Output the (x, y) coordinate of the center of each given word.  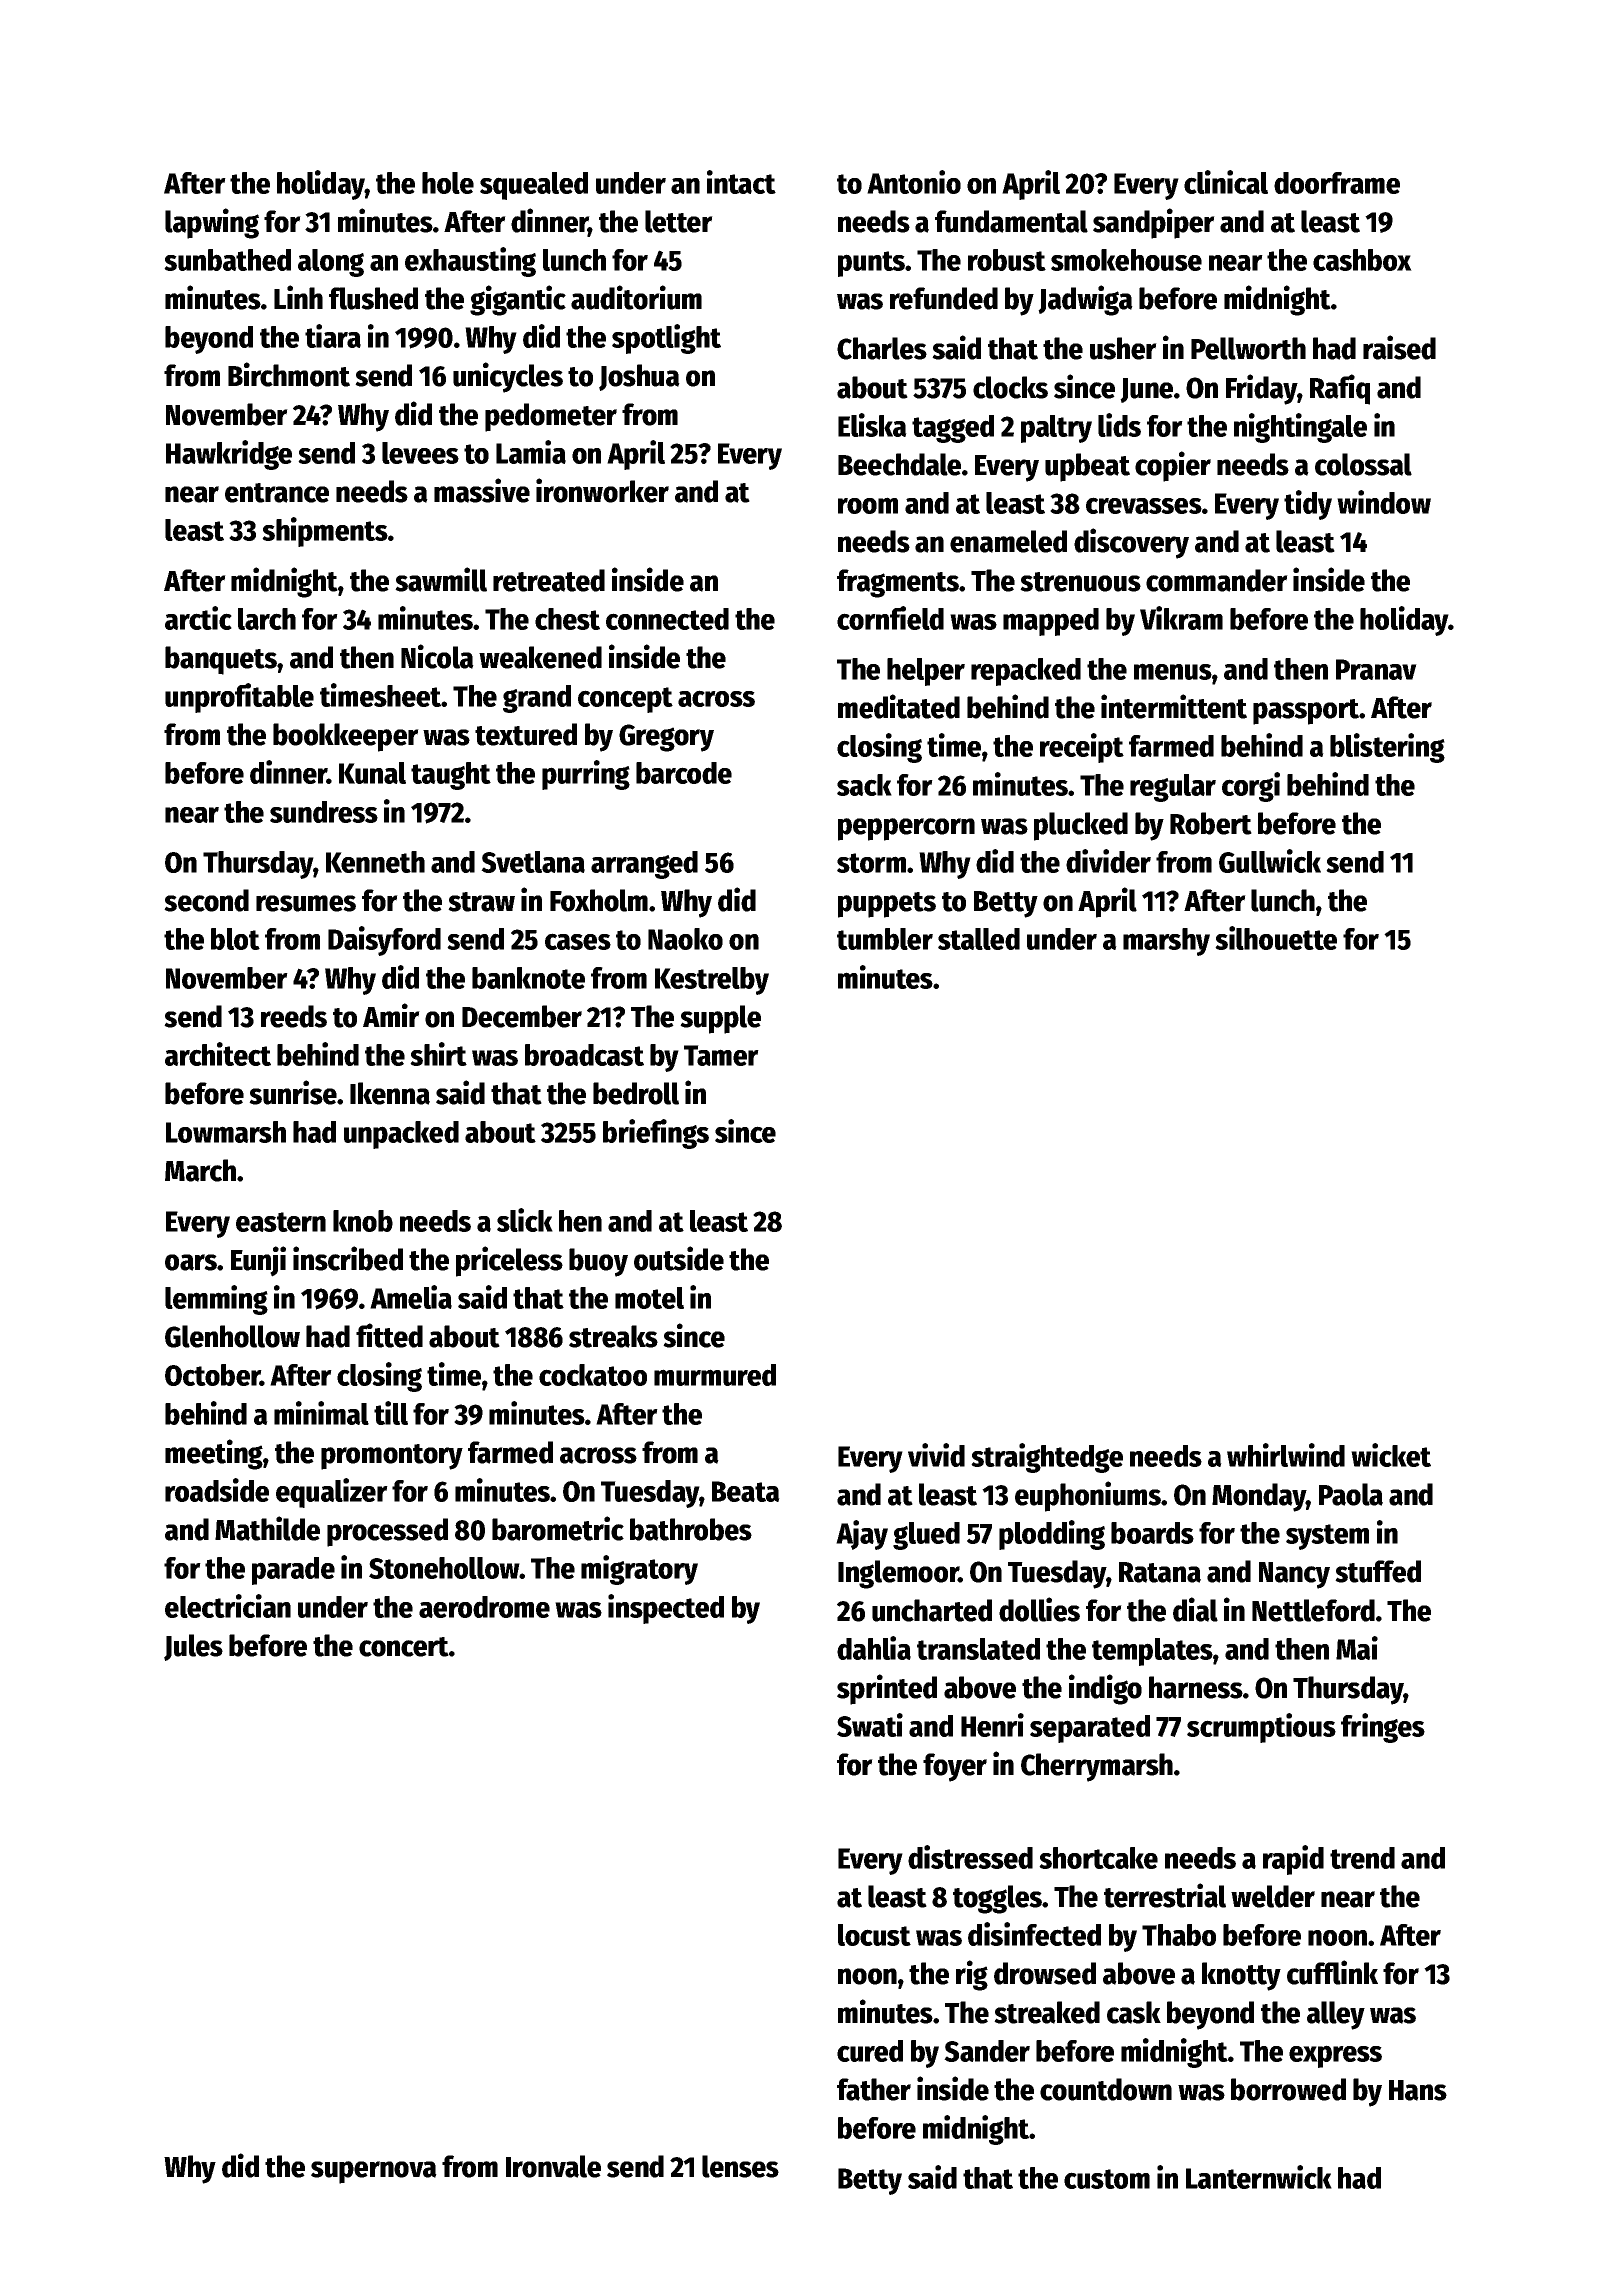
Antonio (914, 182)
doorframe (1337, 183)
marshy (1166, 942)
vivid (936, 1455)
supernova (374, 2172)
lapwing (212, 223)
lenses (740, 2166)
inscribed (348, 1258)
